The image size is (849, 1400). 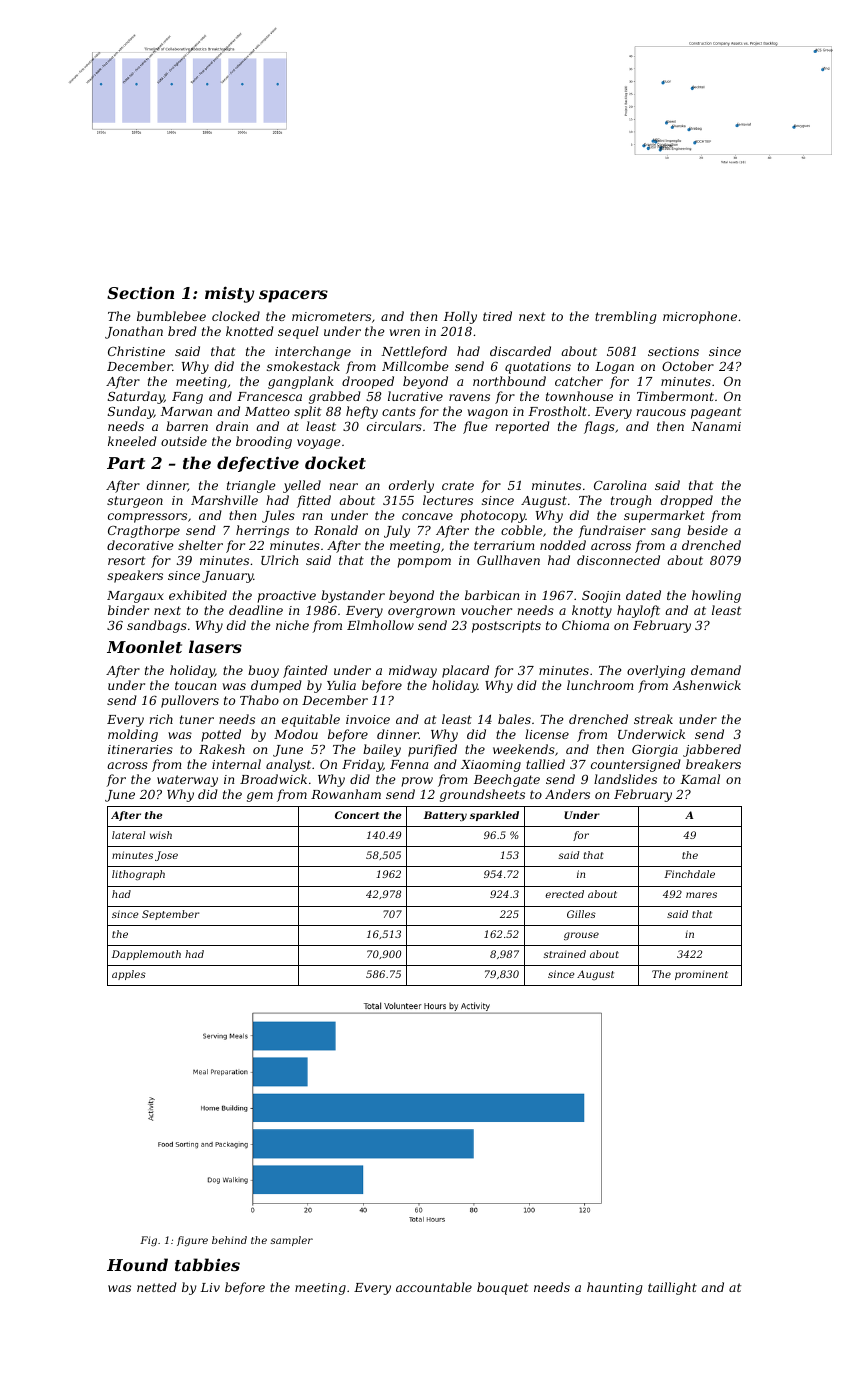 I want to click on Concert, so click(x=357, y=815).
